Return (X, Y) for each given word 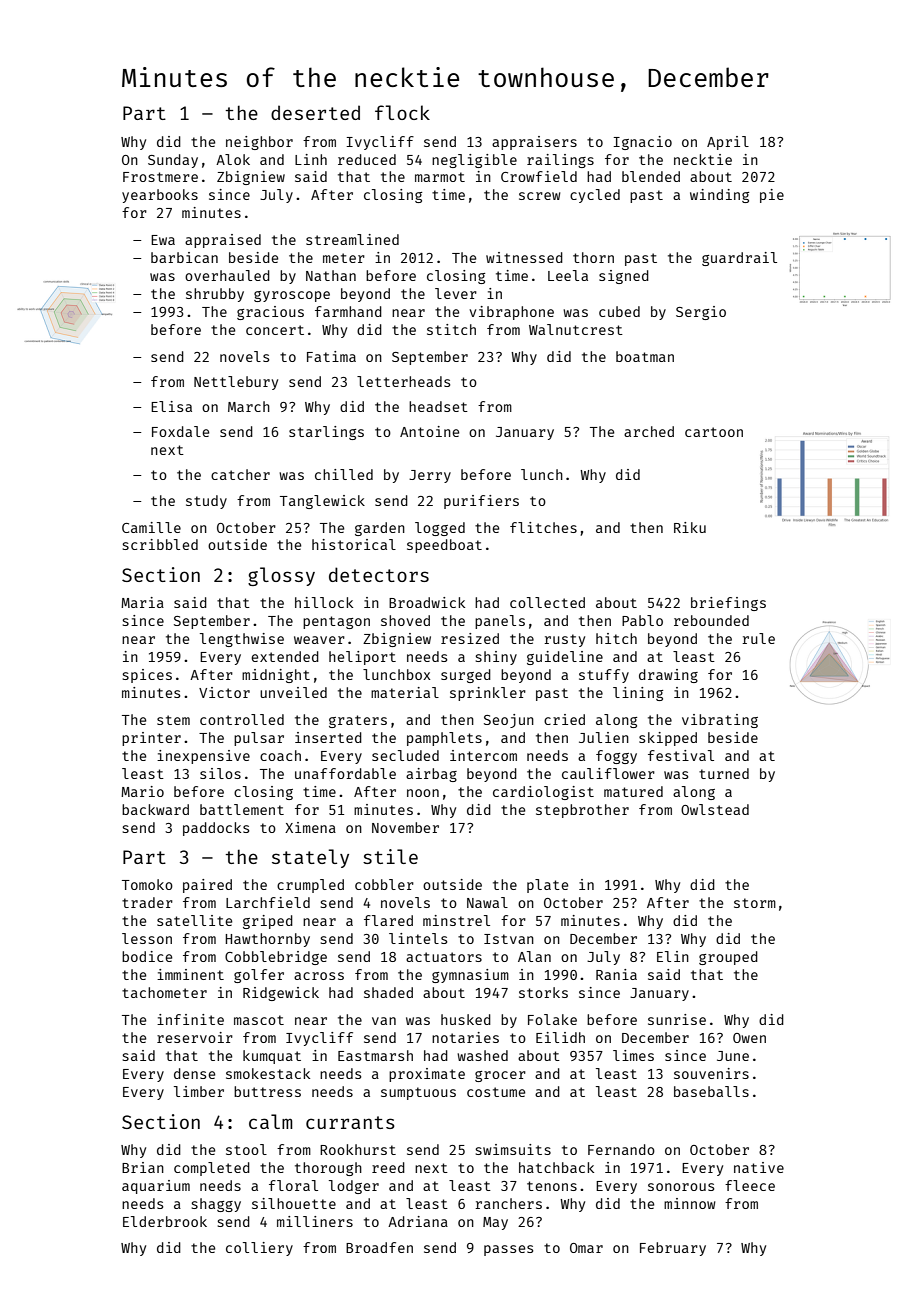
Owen (749, 1038)
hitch (616, 638)
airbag (431, 775)
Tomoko (147, 884)
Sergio (701, 313)
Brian (143, 1167)
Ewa (163, 240)
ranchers (508, 1203)
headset (438, 406)
